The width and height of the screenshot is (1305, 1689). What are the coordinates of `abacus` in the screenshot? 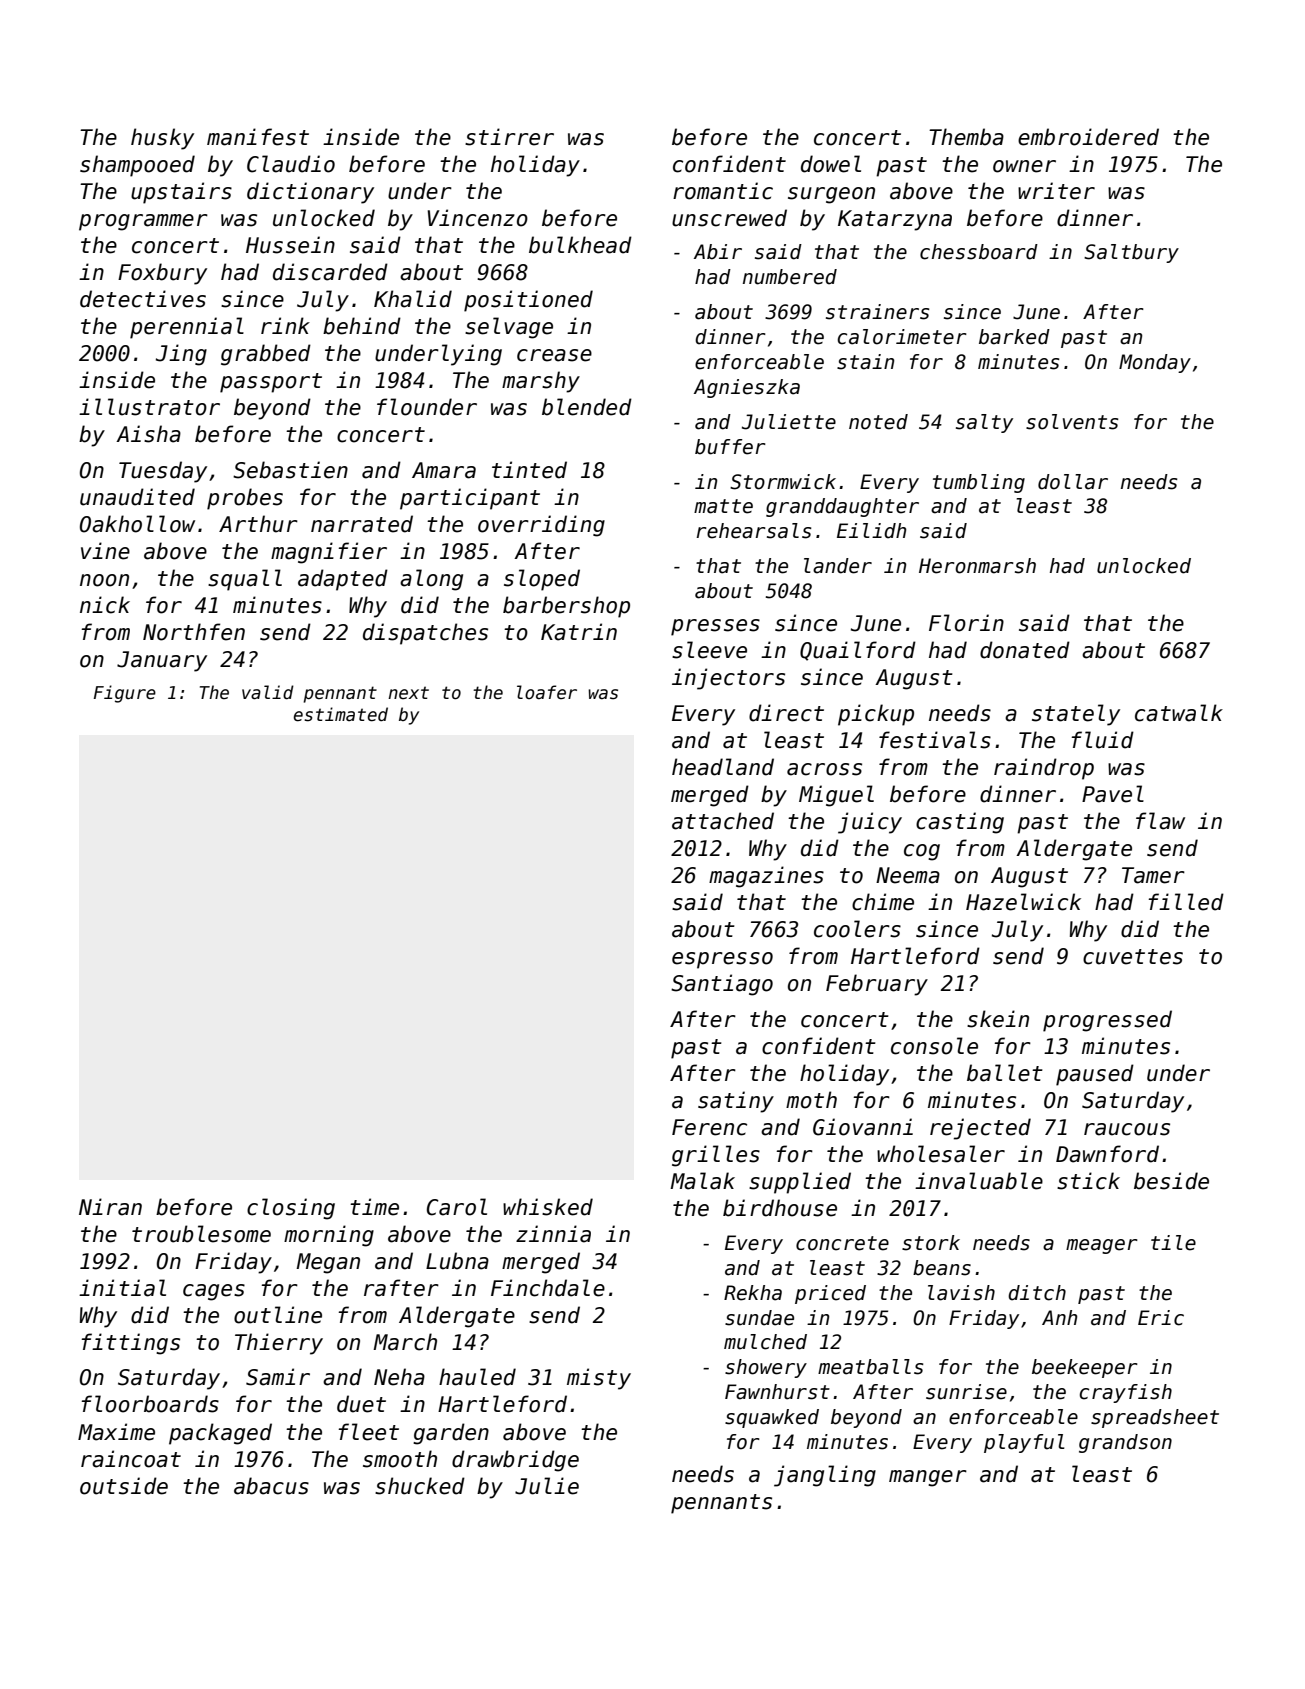 It's located at (271, 1486).
